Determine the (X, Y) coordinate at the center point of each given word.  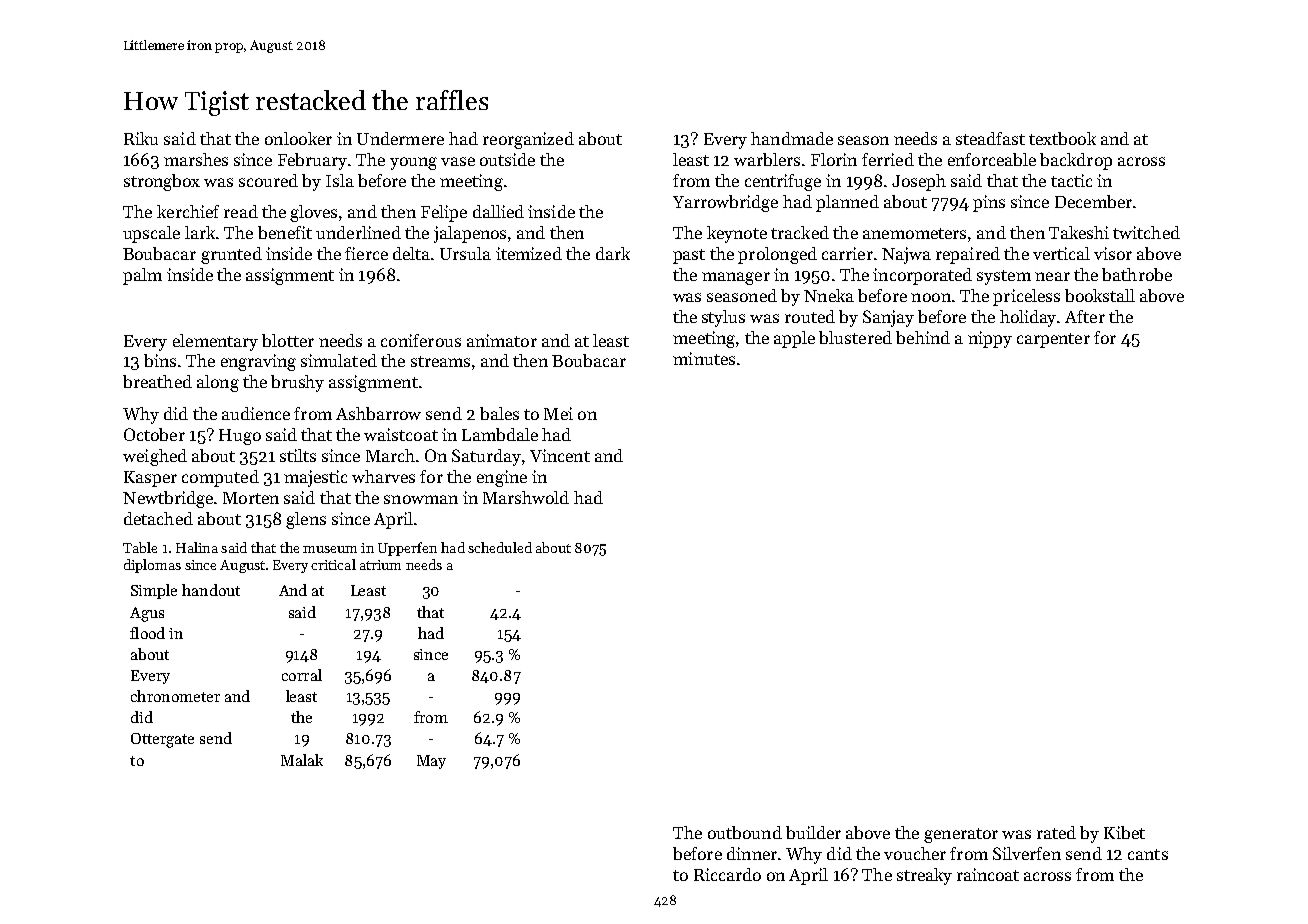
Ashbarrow (378, 413)
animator (502, 340)
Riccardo (727, 874)
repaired (968, 255)
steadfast (990, 138)
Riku (141, 138)
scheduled (500, 547)
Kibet (1124, 832)
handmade (792, 138)
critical (333, 564)
